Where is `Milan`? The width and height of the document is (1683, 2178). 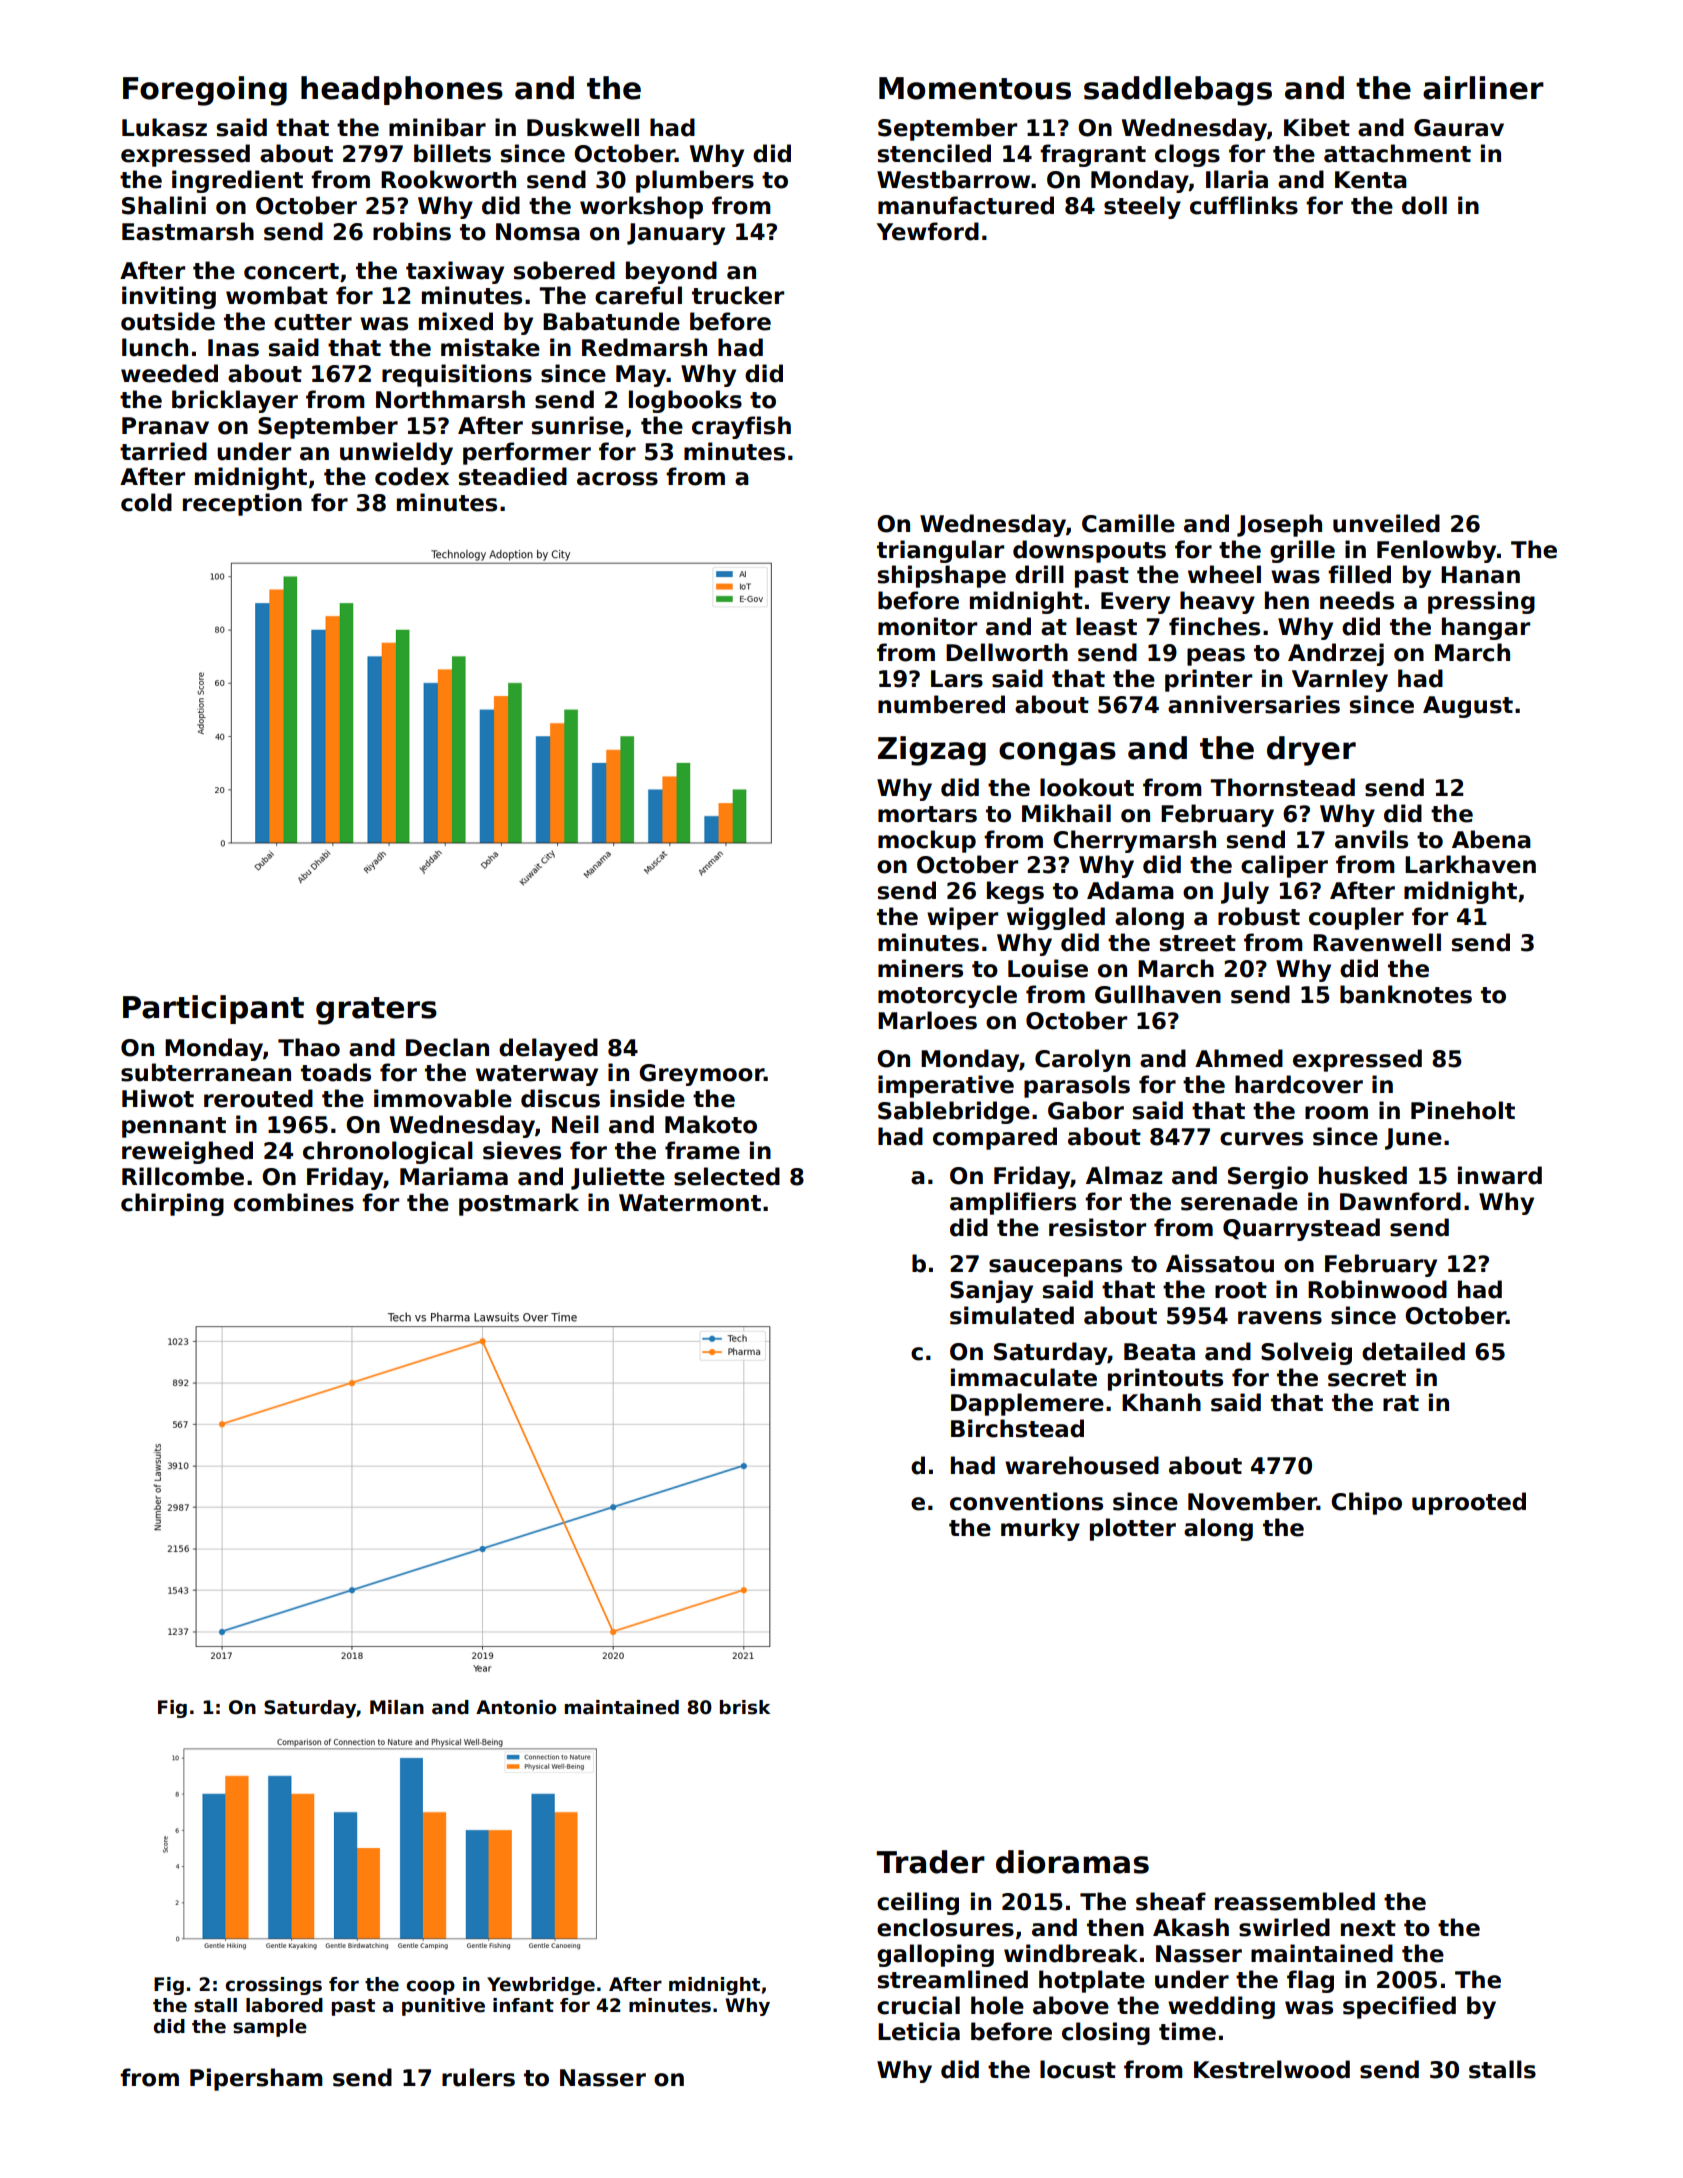
Milan is located at coordinates (397, 1707).
